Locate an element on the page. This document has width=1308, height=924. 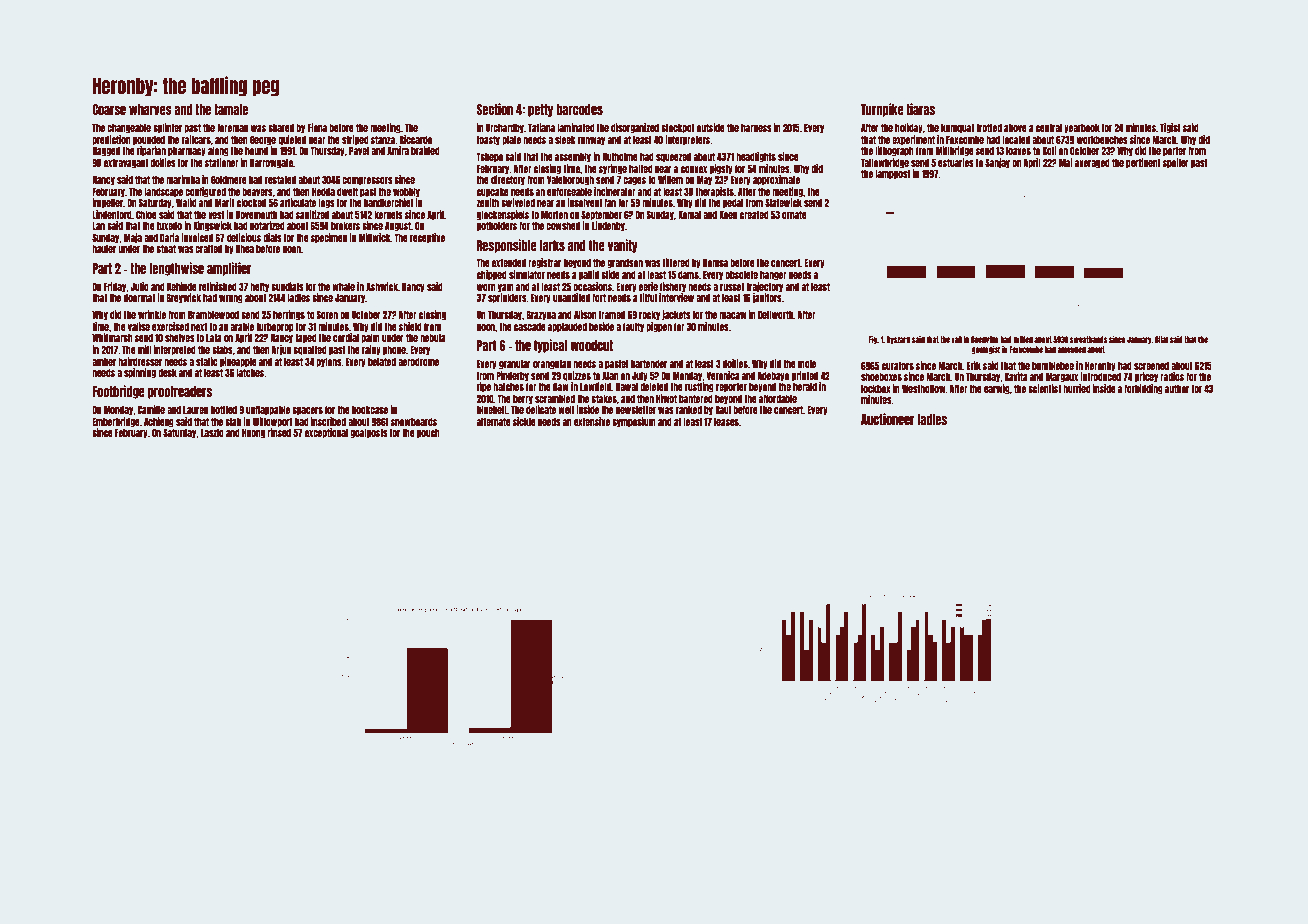
central is located at coordinates (1049, 128).
